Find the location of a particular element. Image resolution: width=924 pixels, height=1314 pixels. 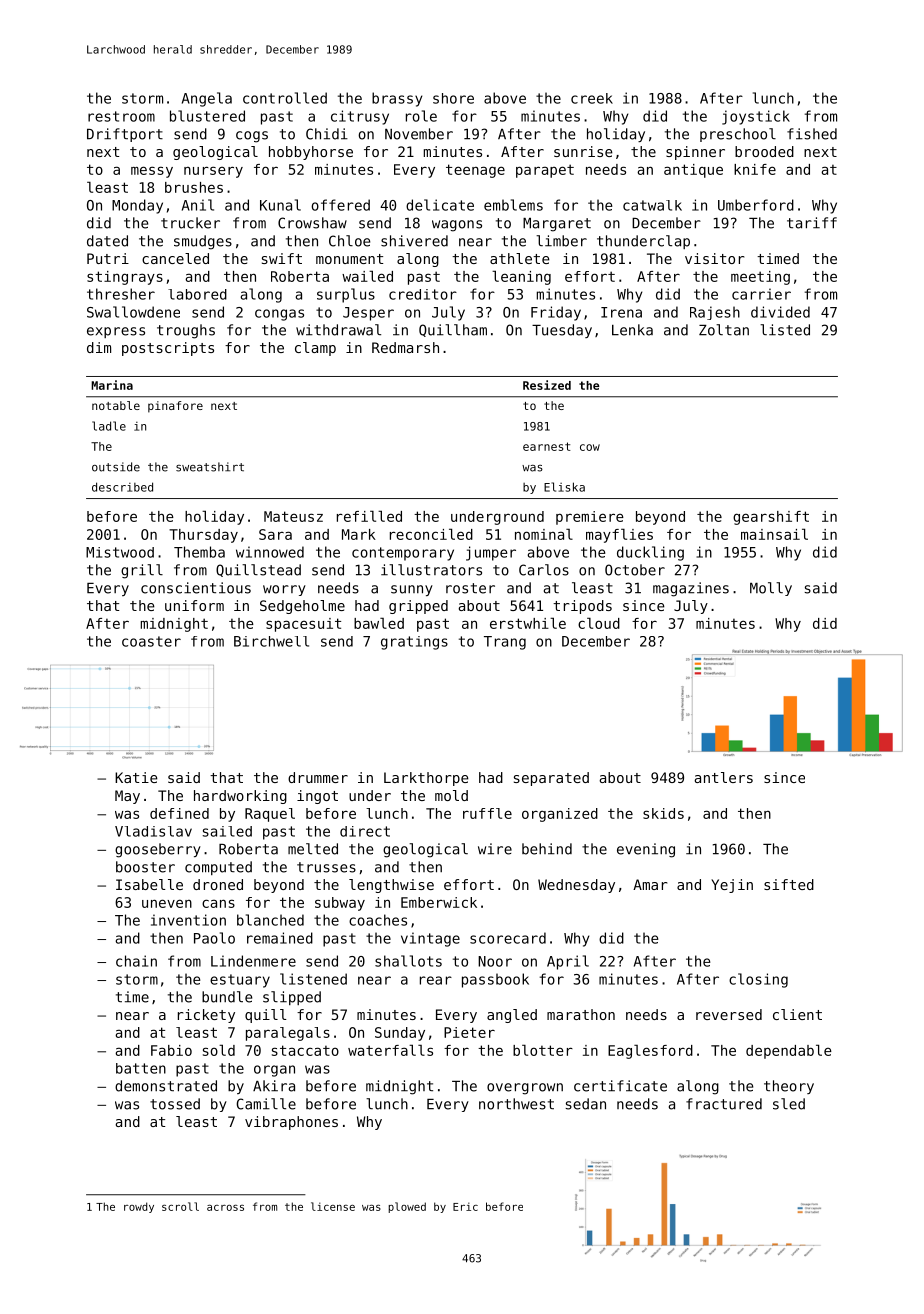

canceled is located at coordinates (175, 258).
